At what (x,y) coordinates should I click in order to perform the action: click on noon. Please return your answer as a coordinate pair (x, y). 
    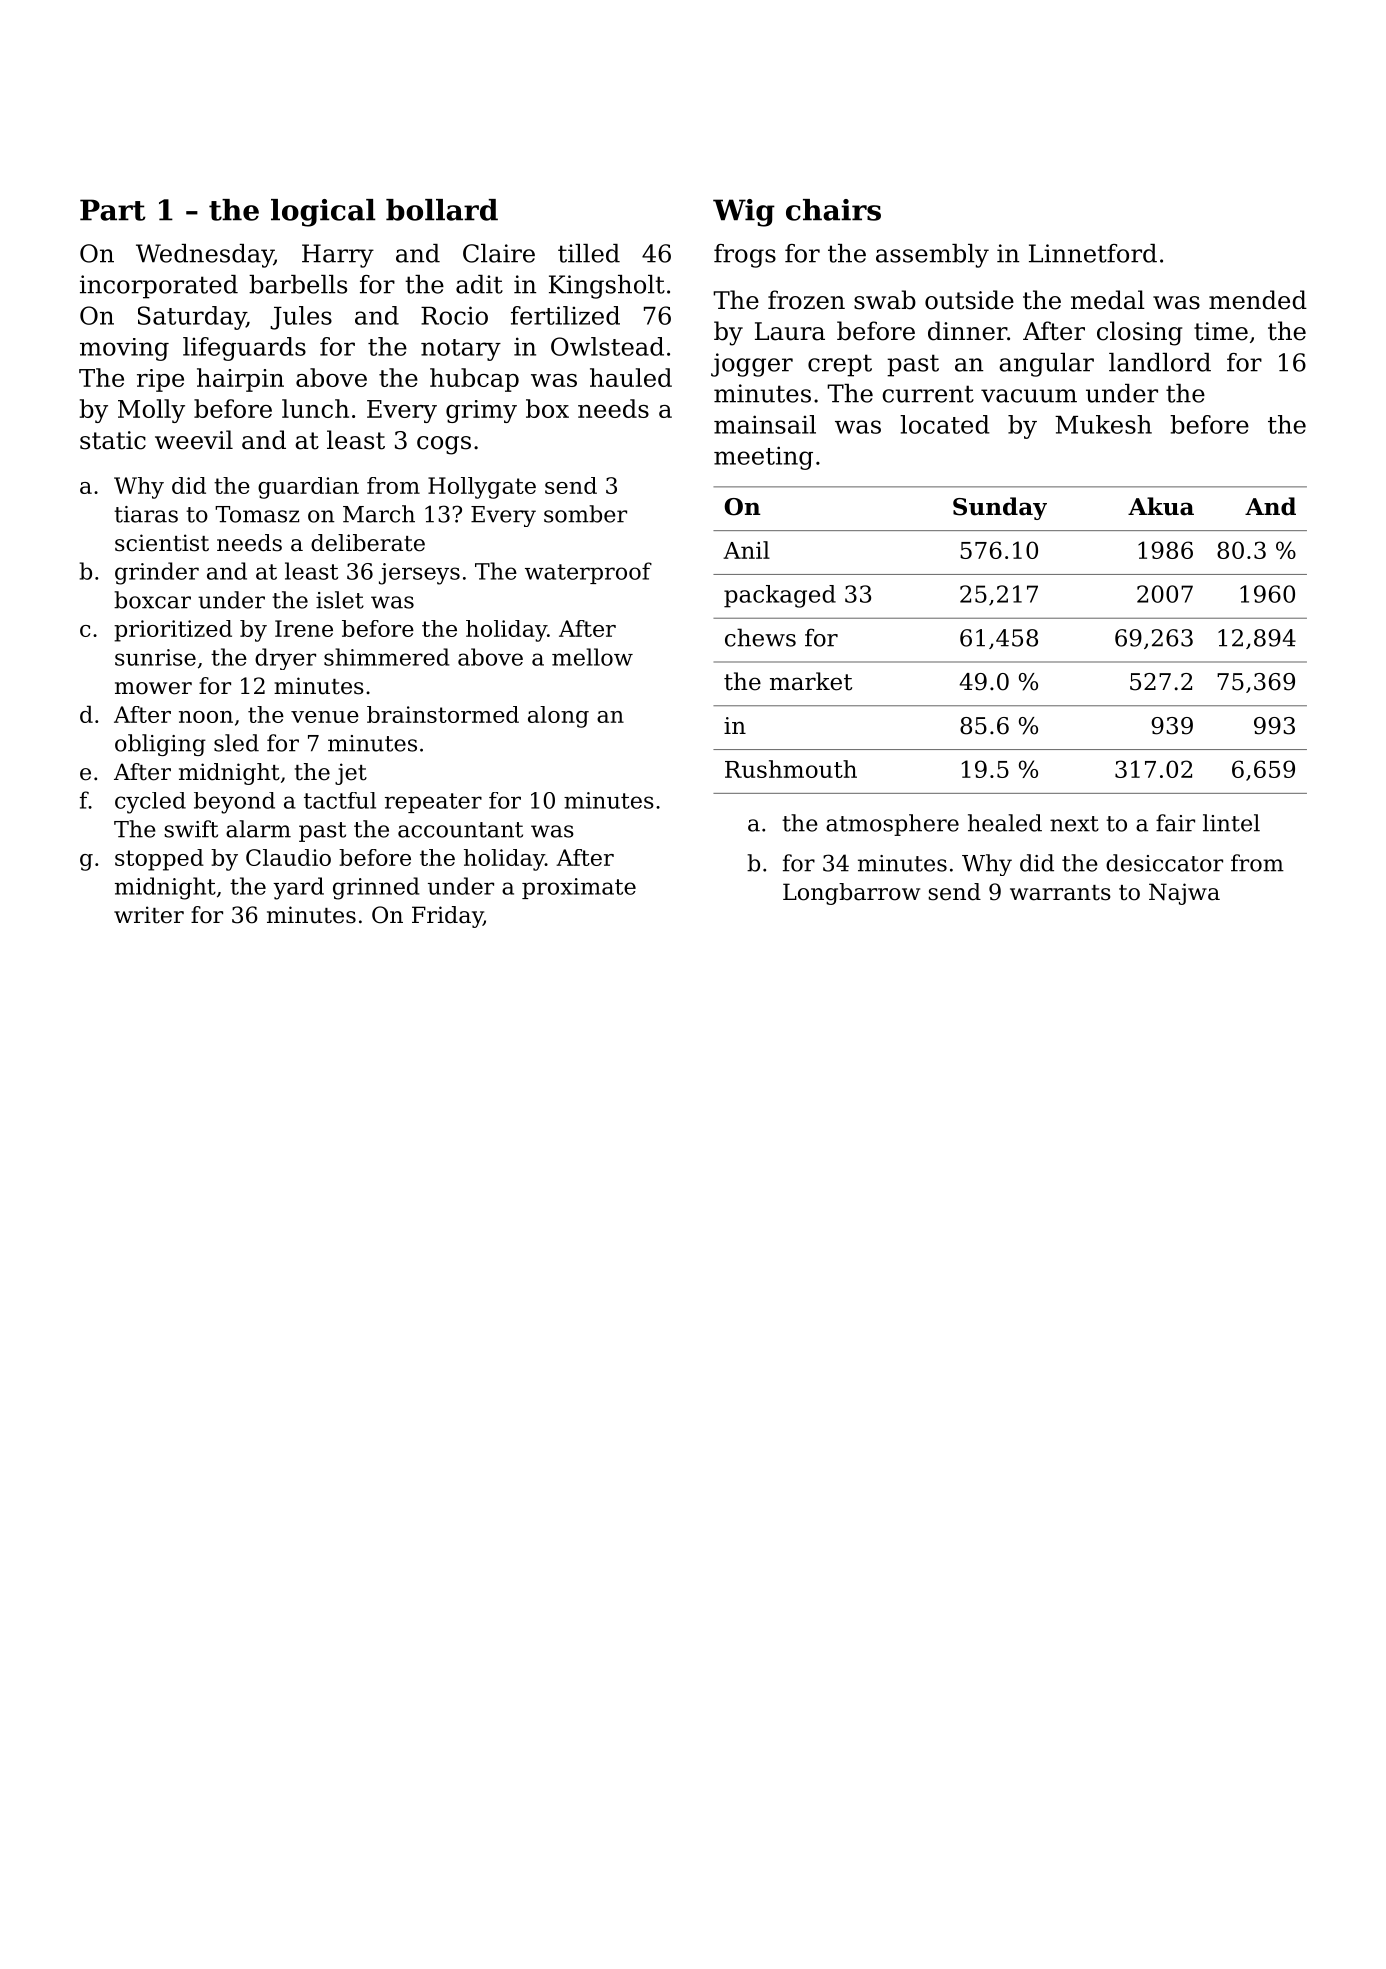
    Looking at the image, I should click on (206, 717).
